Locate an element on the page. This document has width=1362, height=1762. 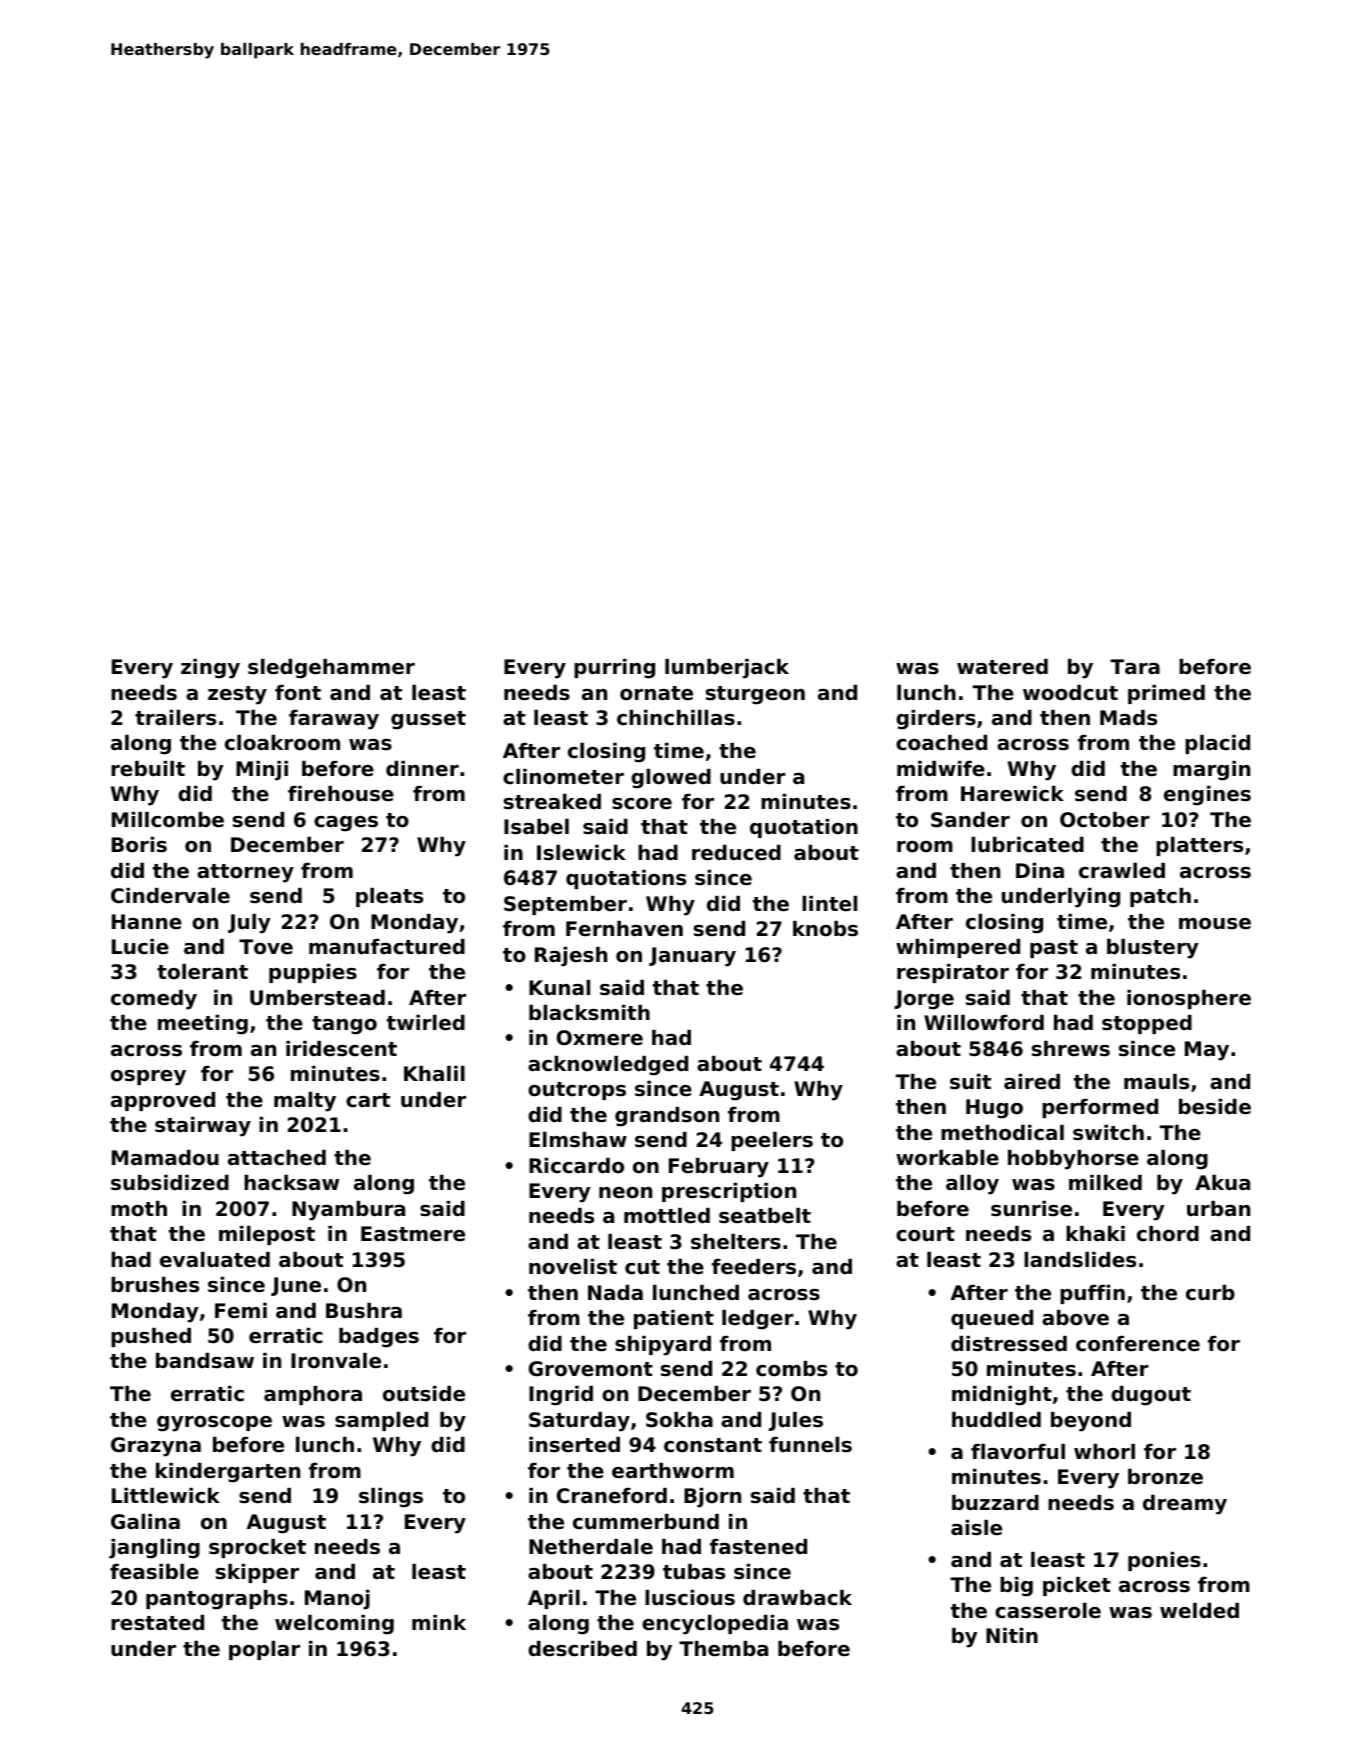
beside is located at coordinates (1215, 1107).
